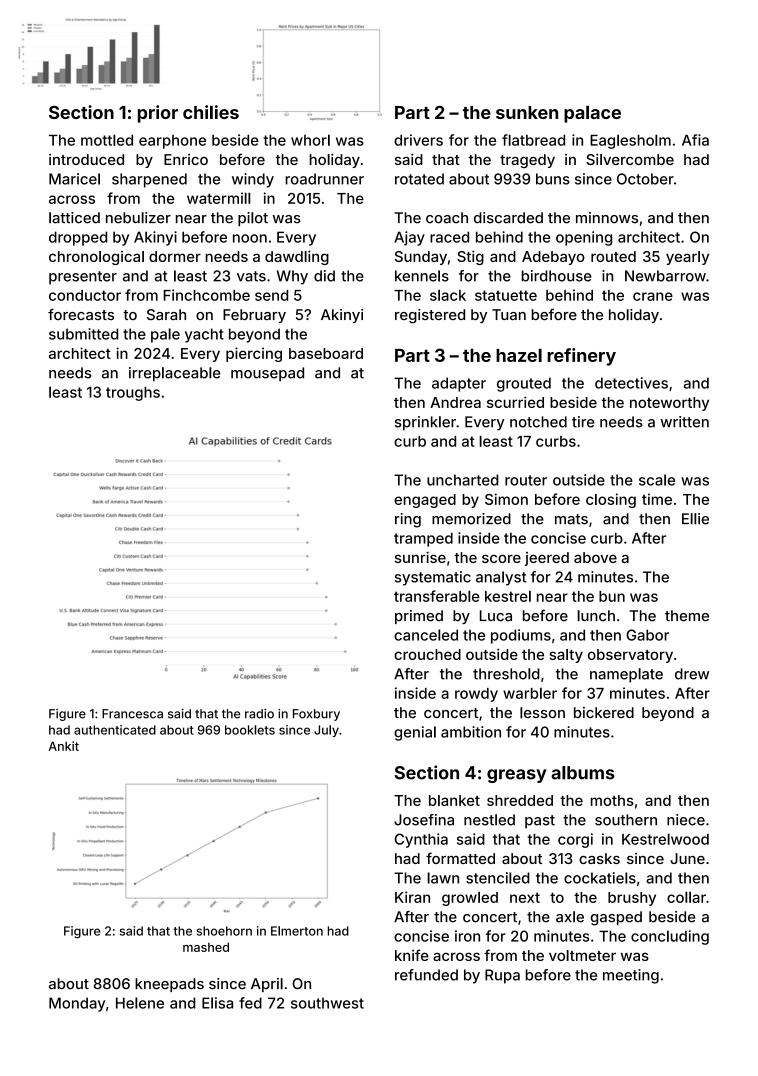 Image resolution: width=758 pixels, height=1076 pixels. I want to click on Francesca, so click(132, 714).
